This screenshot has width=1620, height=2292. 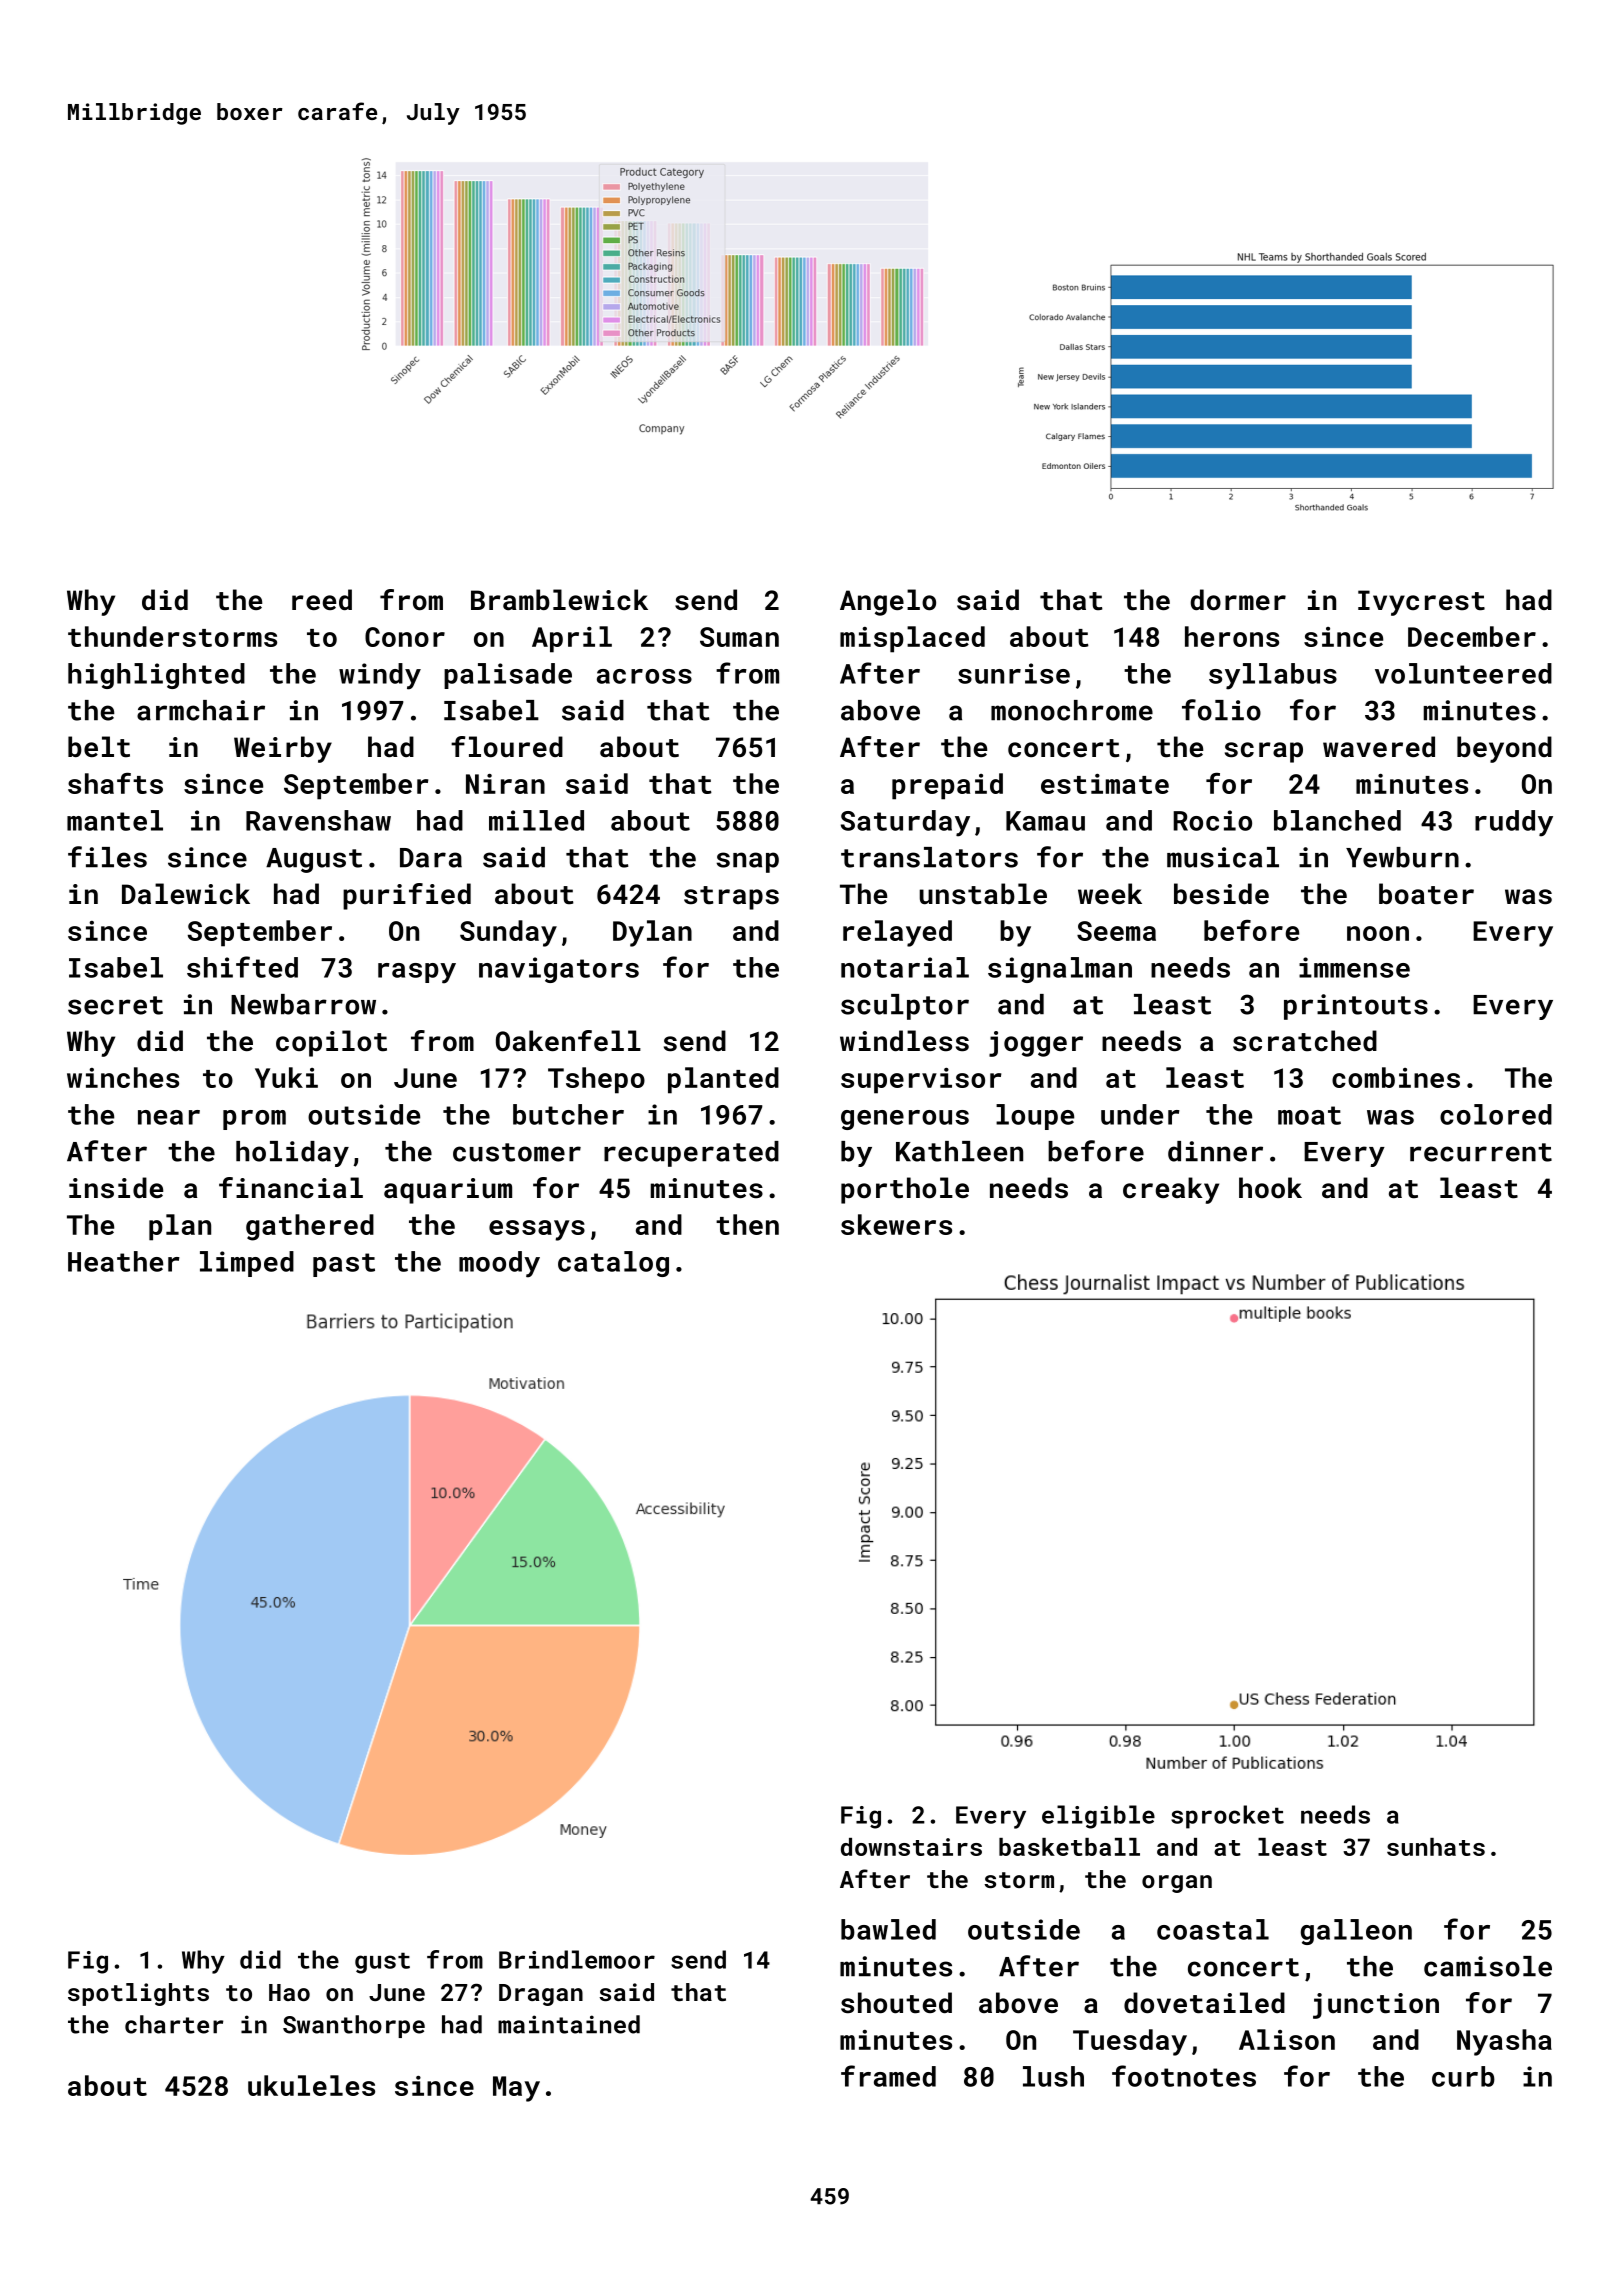 What do you see at coordinates (311, 2085) in the screenshot?
I see `ukuleles` at bounding box center [311, 2085].
